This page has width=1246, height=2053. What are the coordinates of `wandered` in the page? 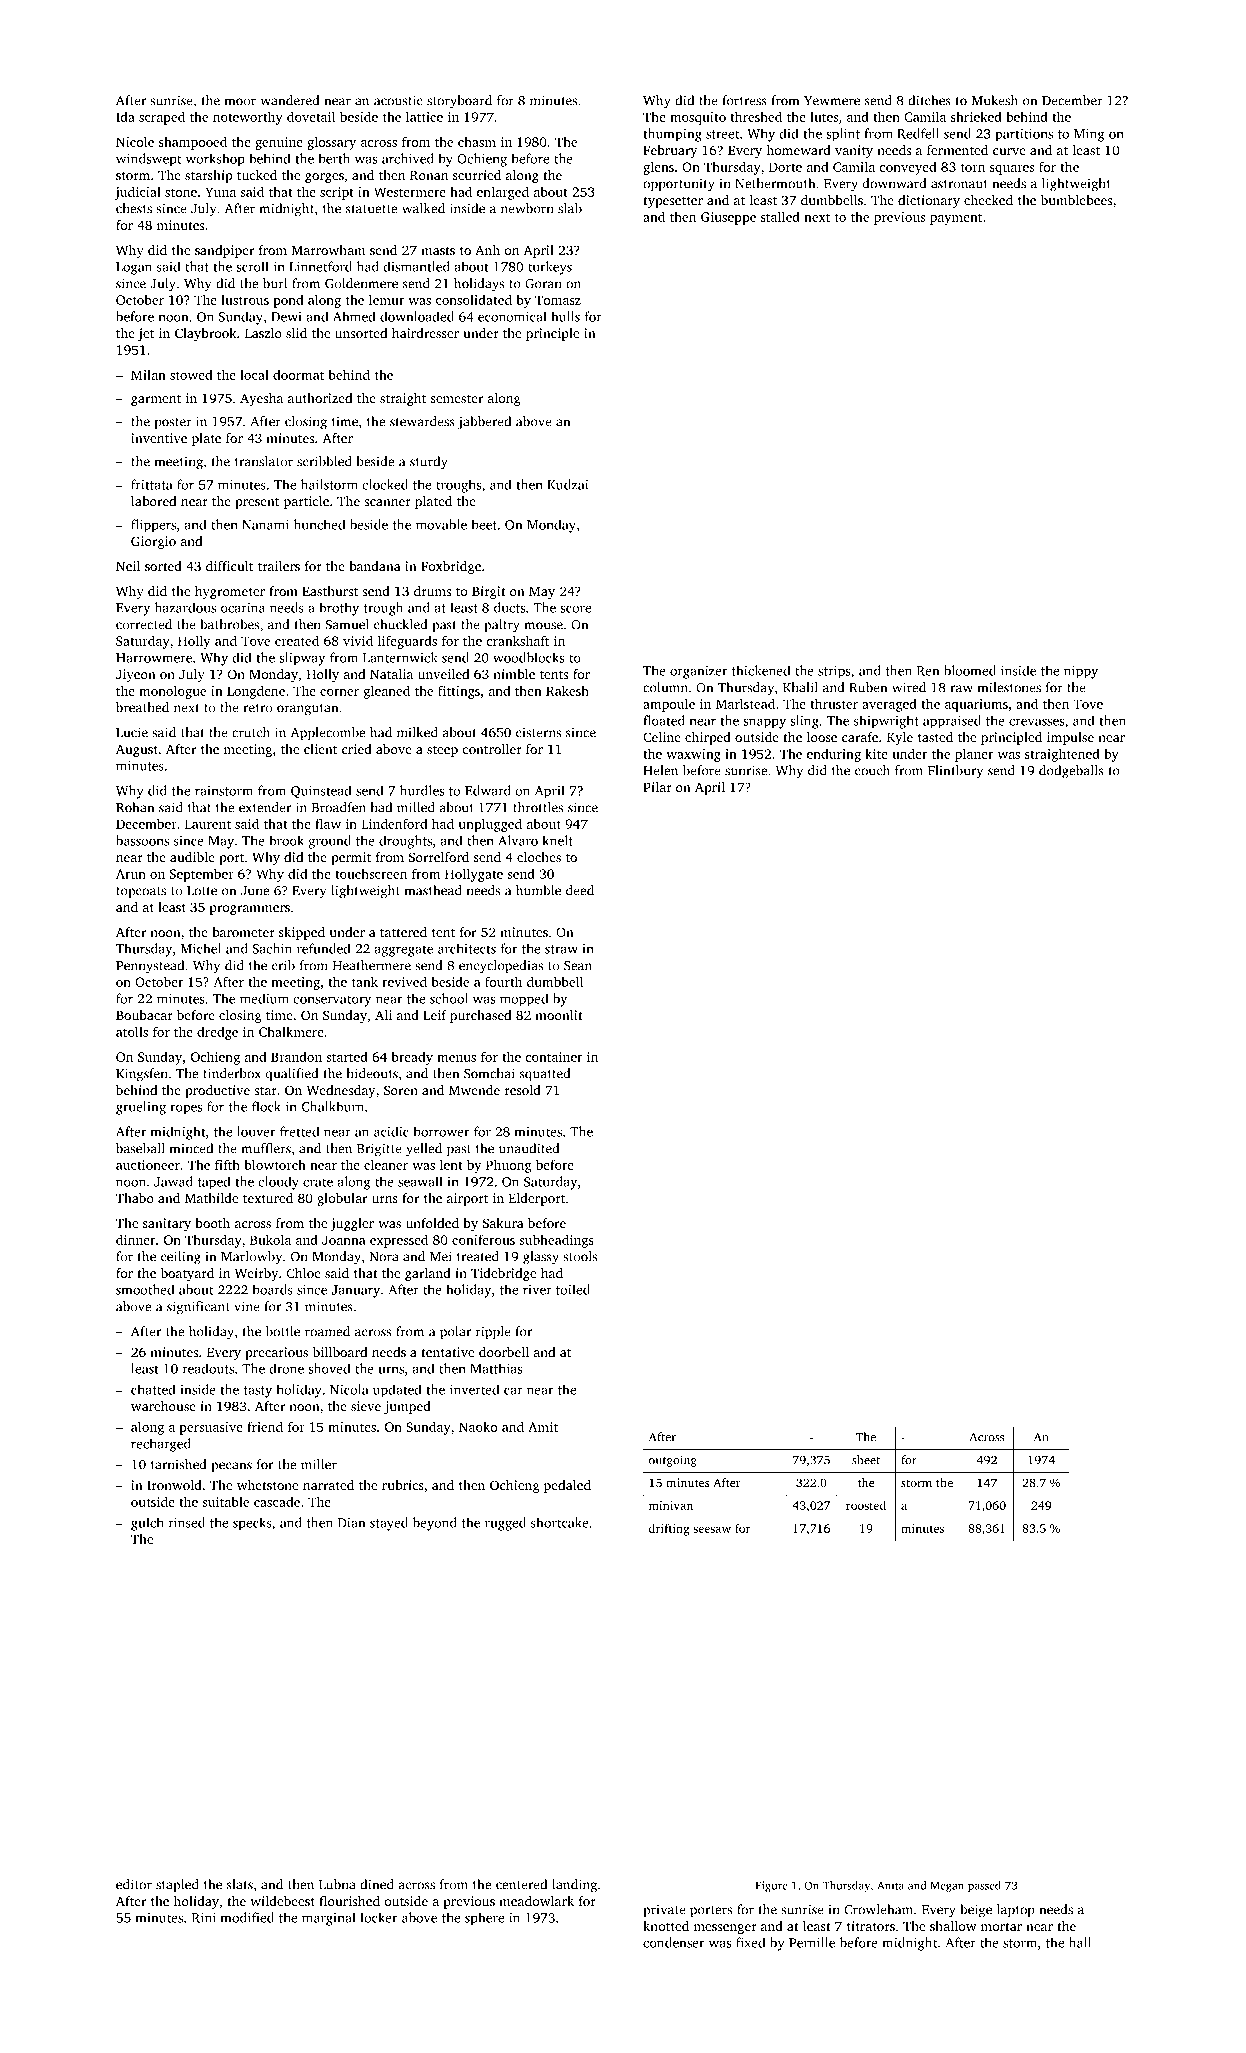 It's located at (290, 100).
